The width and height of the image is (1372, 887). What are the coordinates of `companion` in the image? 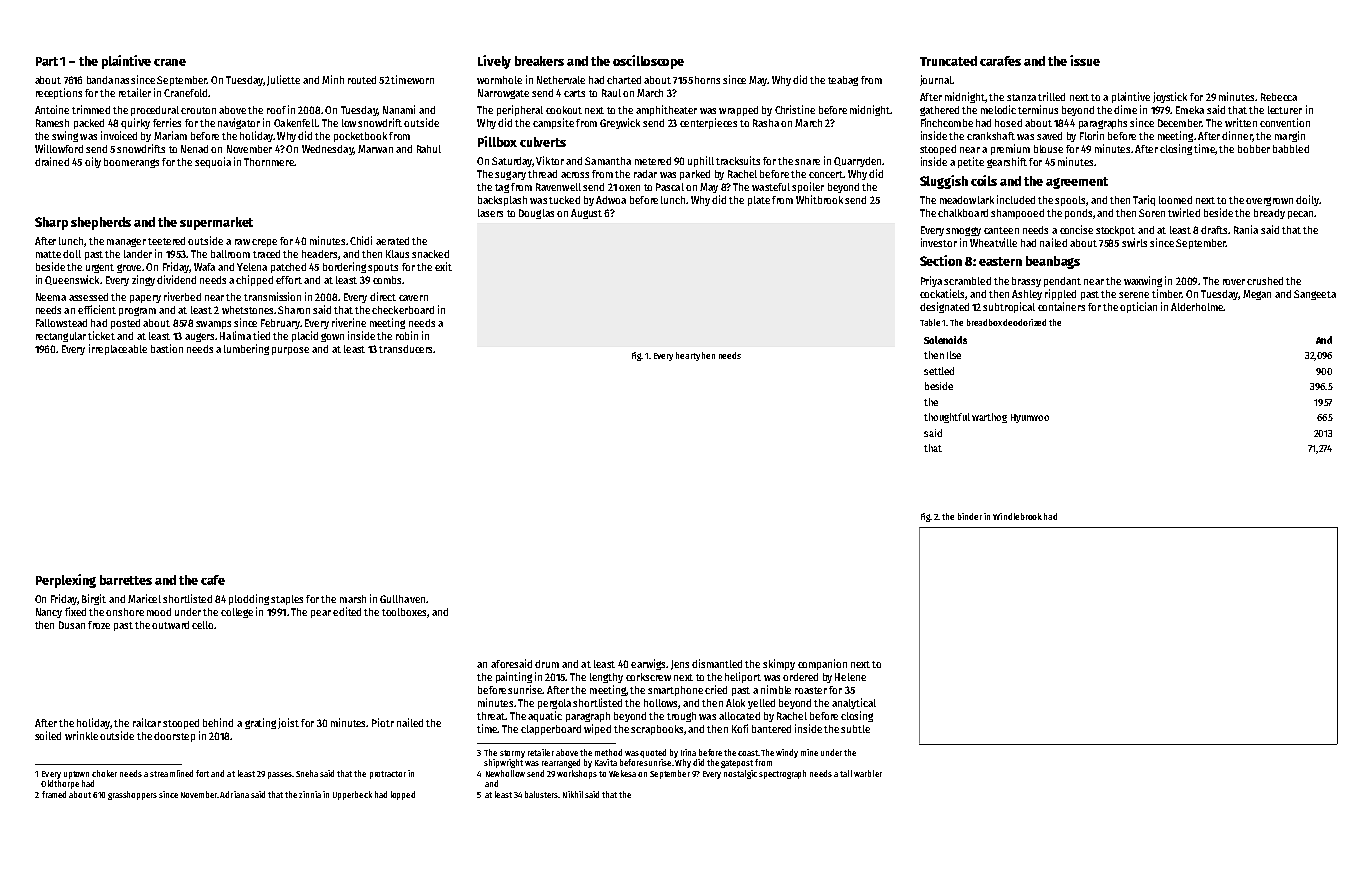 It's located at (822, 664).
